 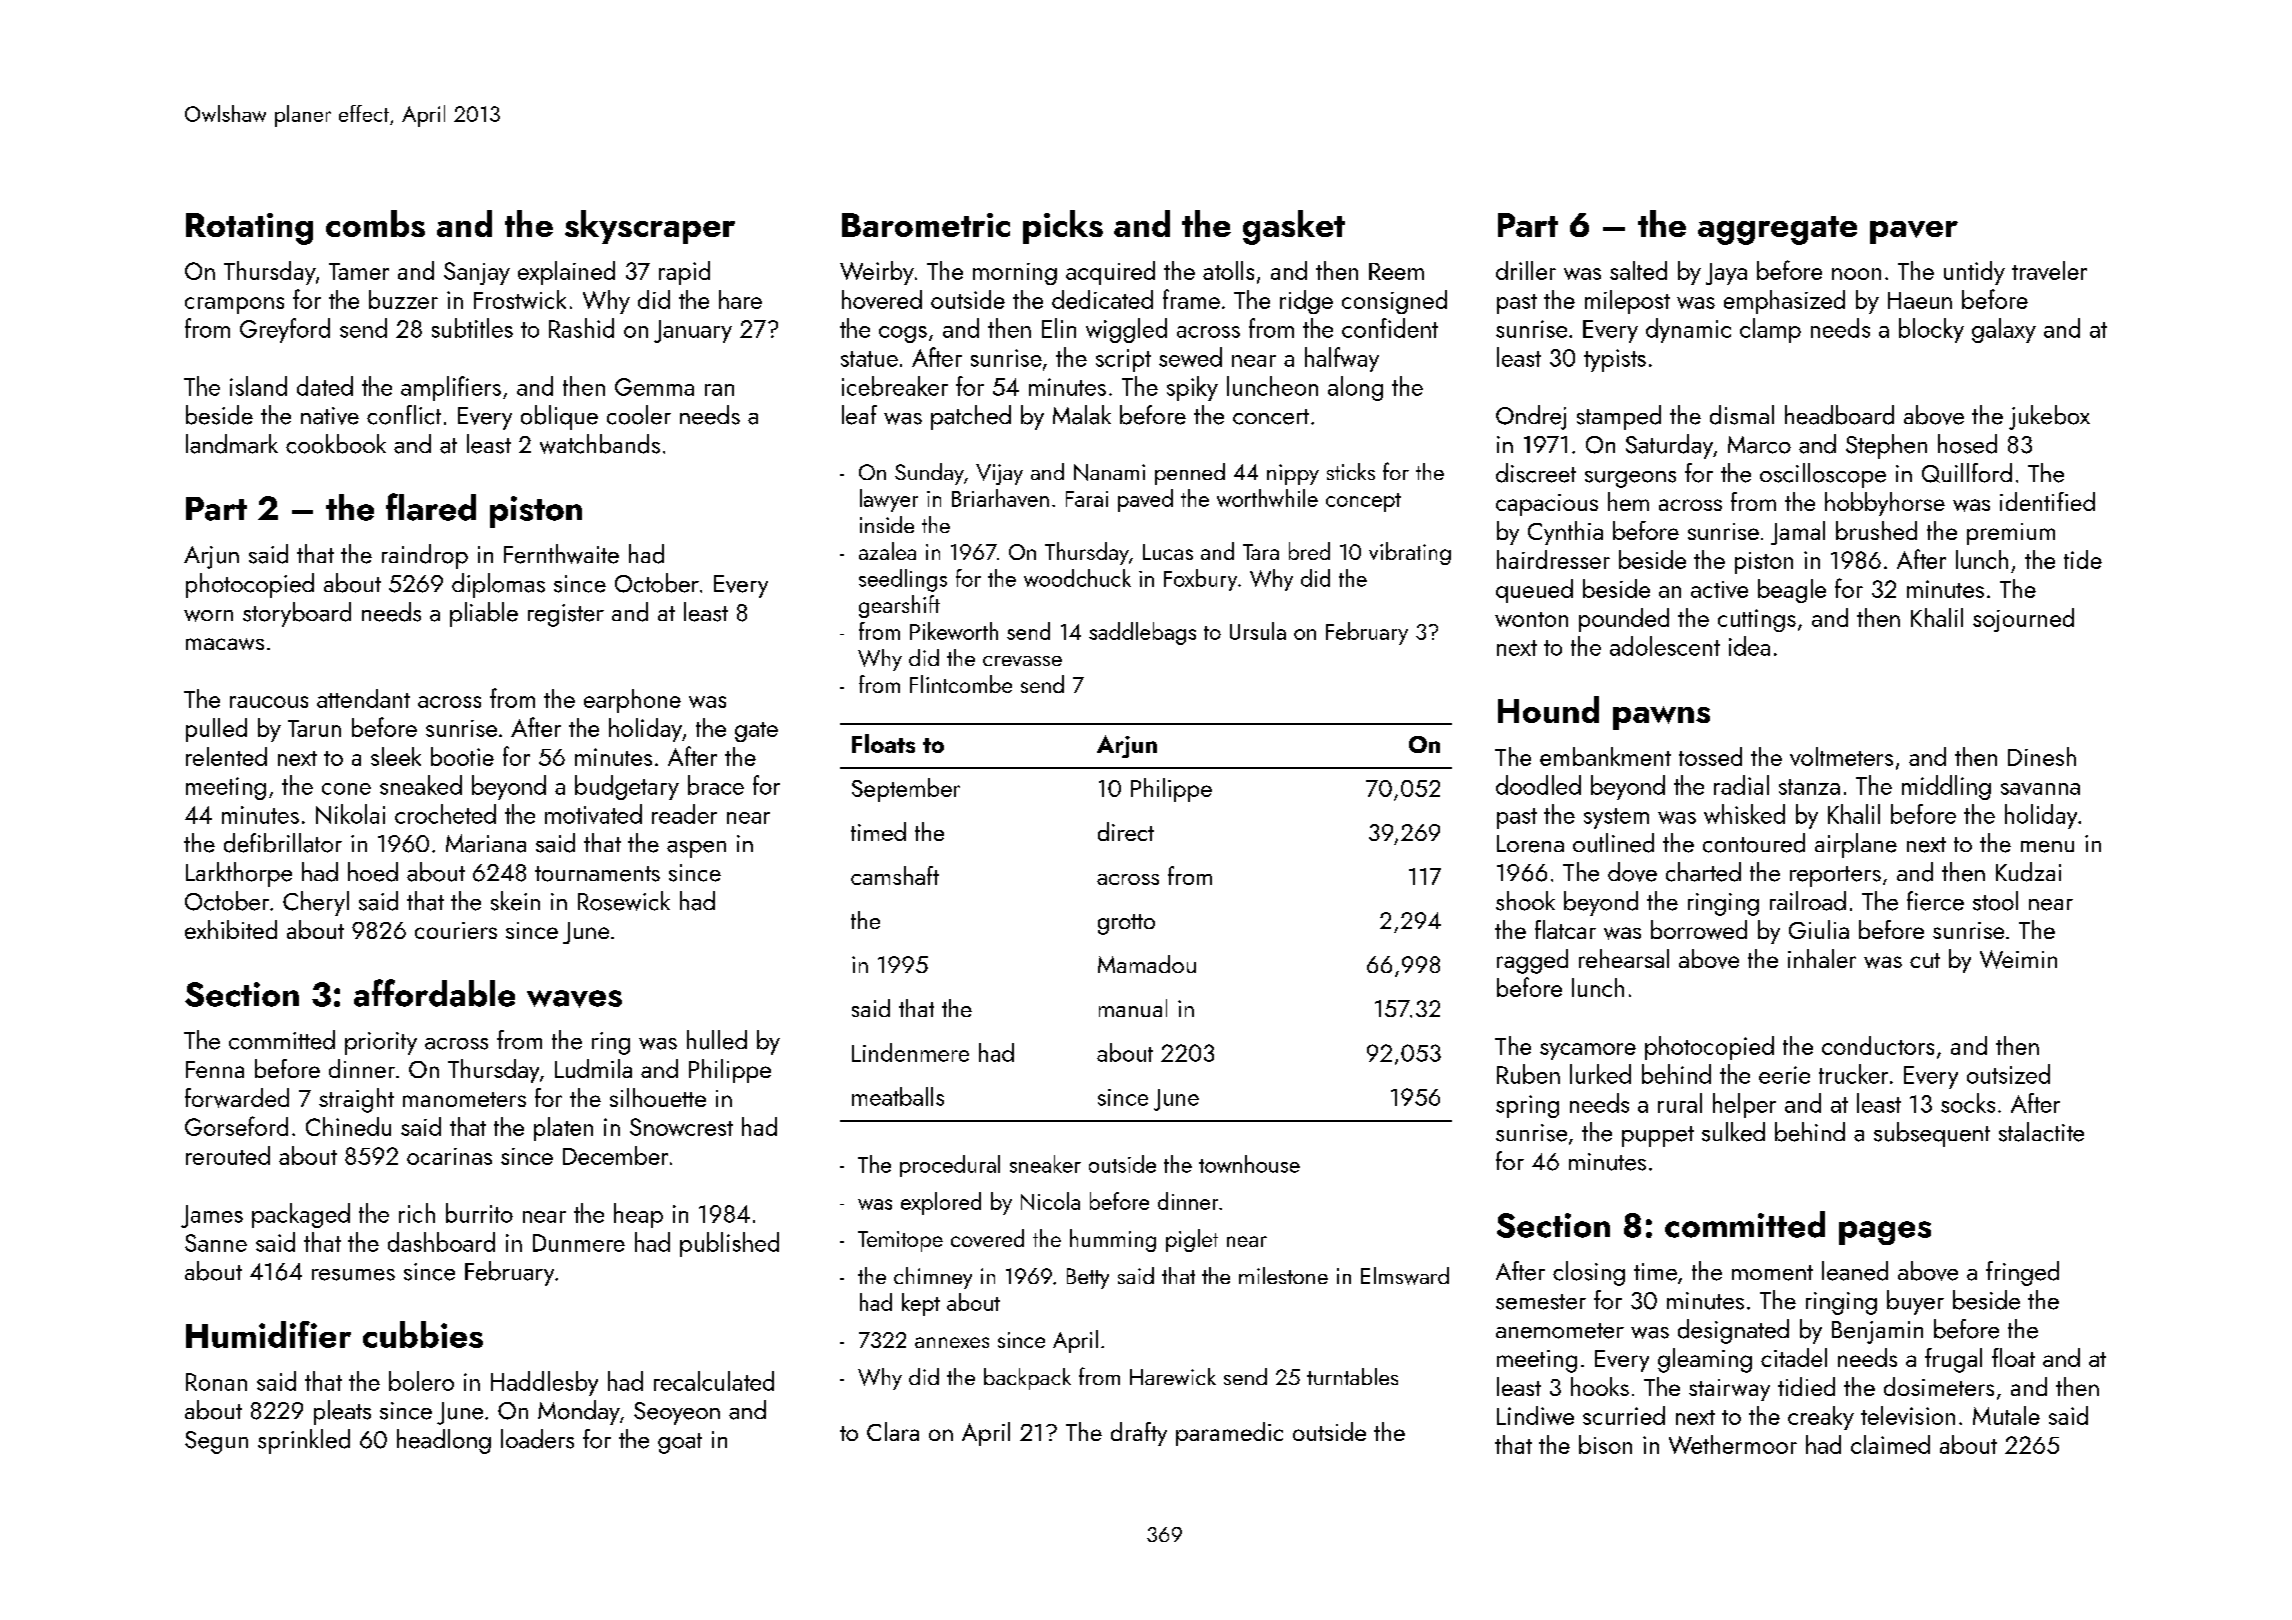 I want to click on grotto, so click(x=1126, y=924).
